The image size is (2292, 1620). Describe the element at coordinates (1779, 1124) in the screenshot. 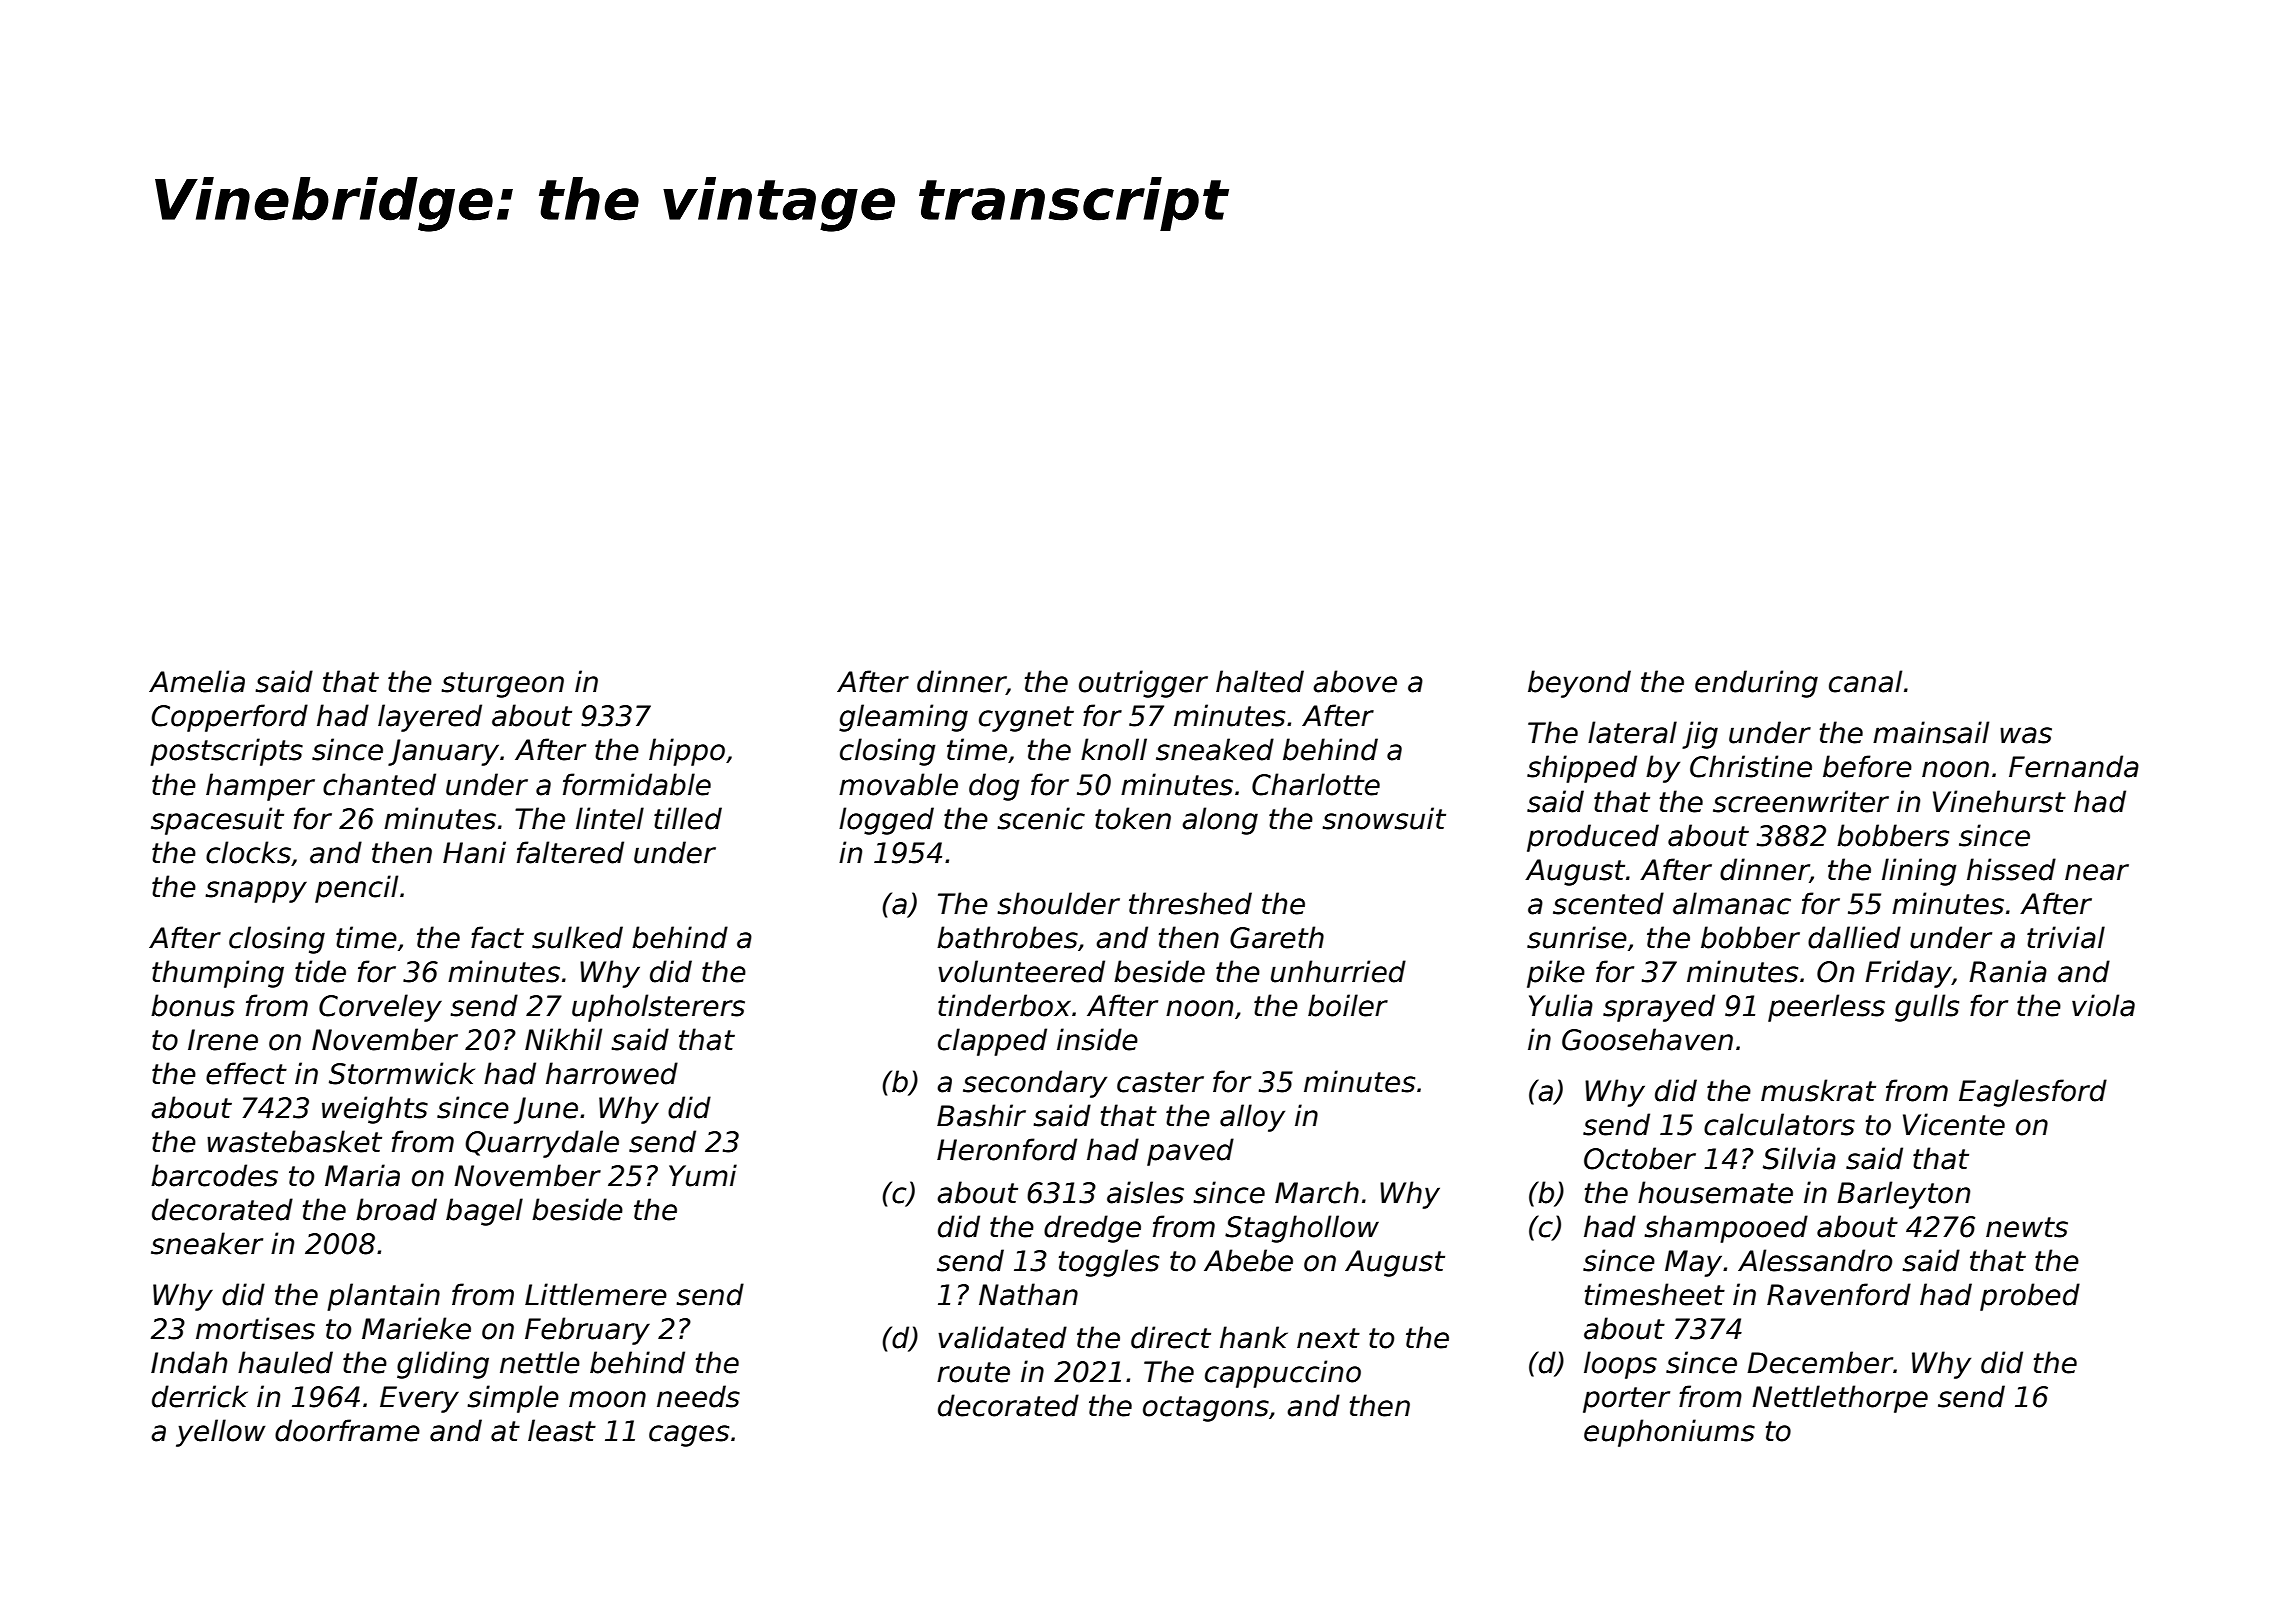

I see `calculators` at that location.
